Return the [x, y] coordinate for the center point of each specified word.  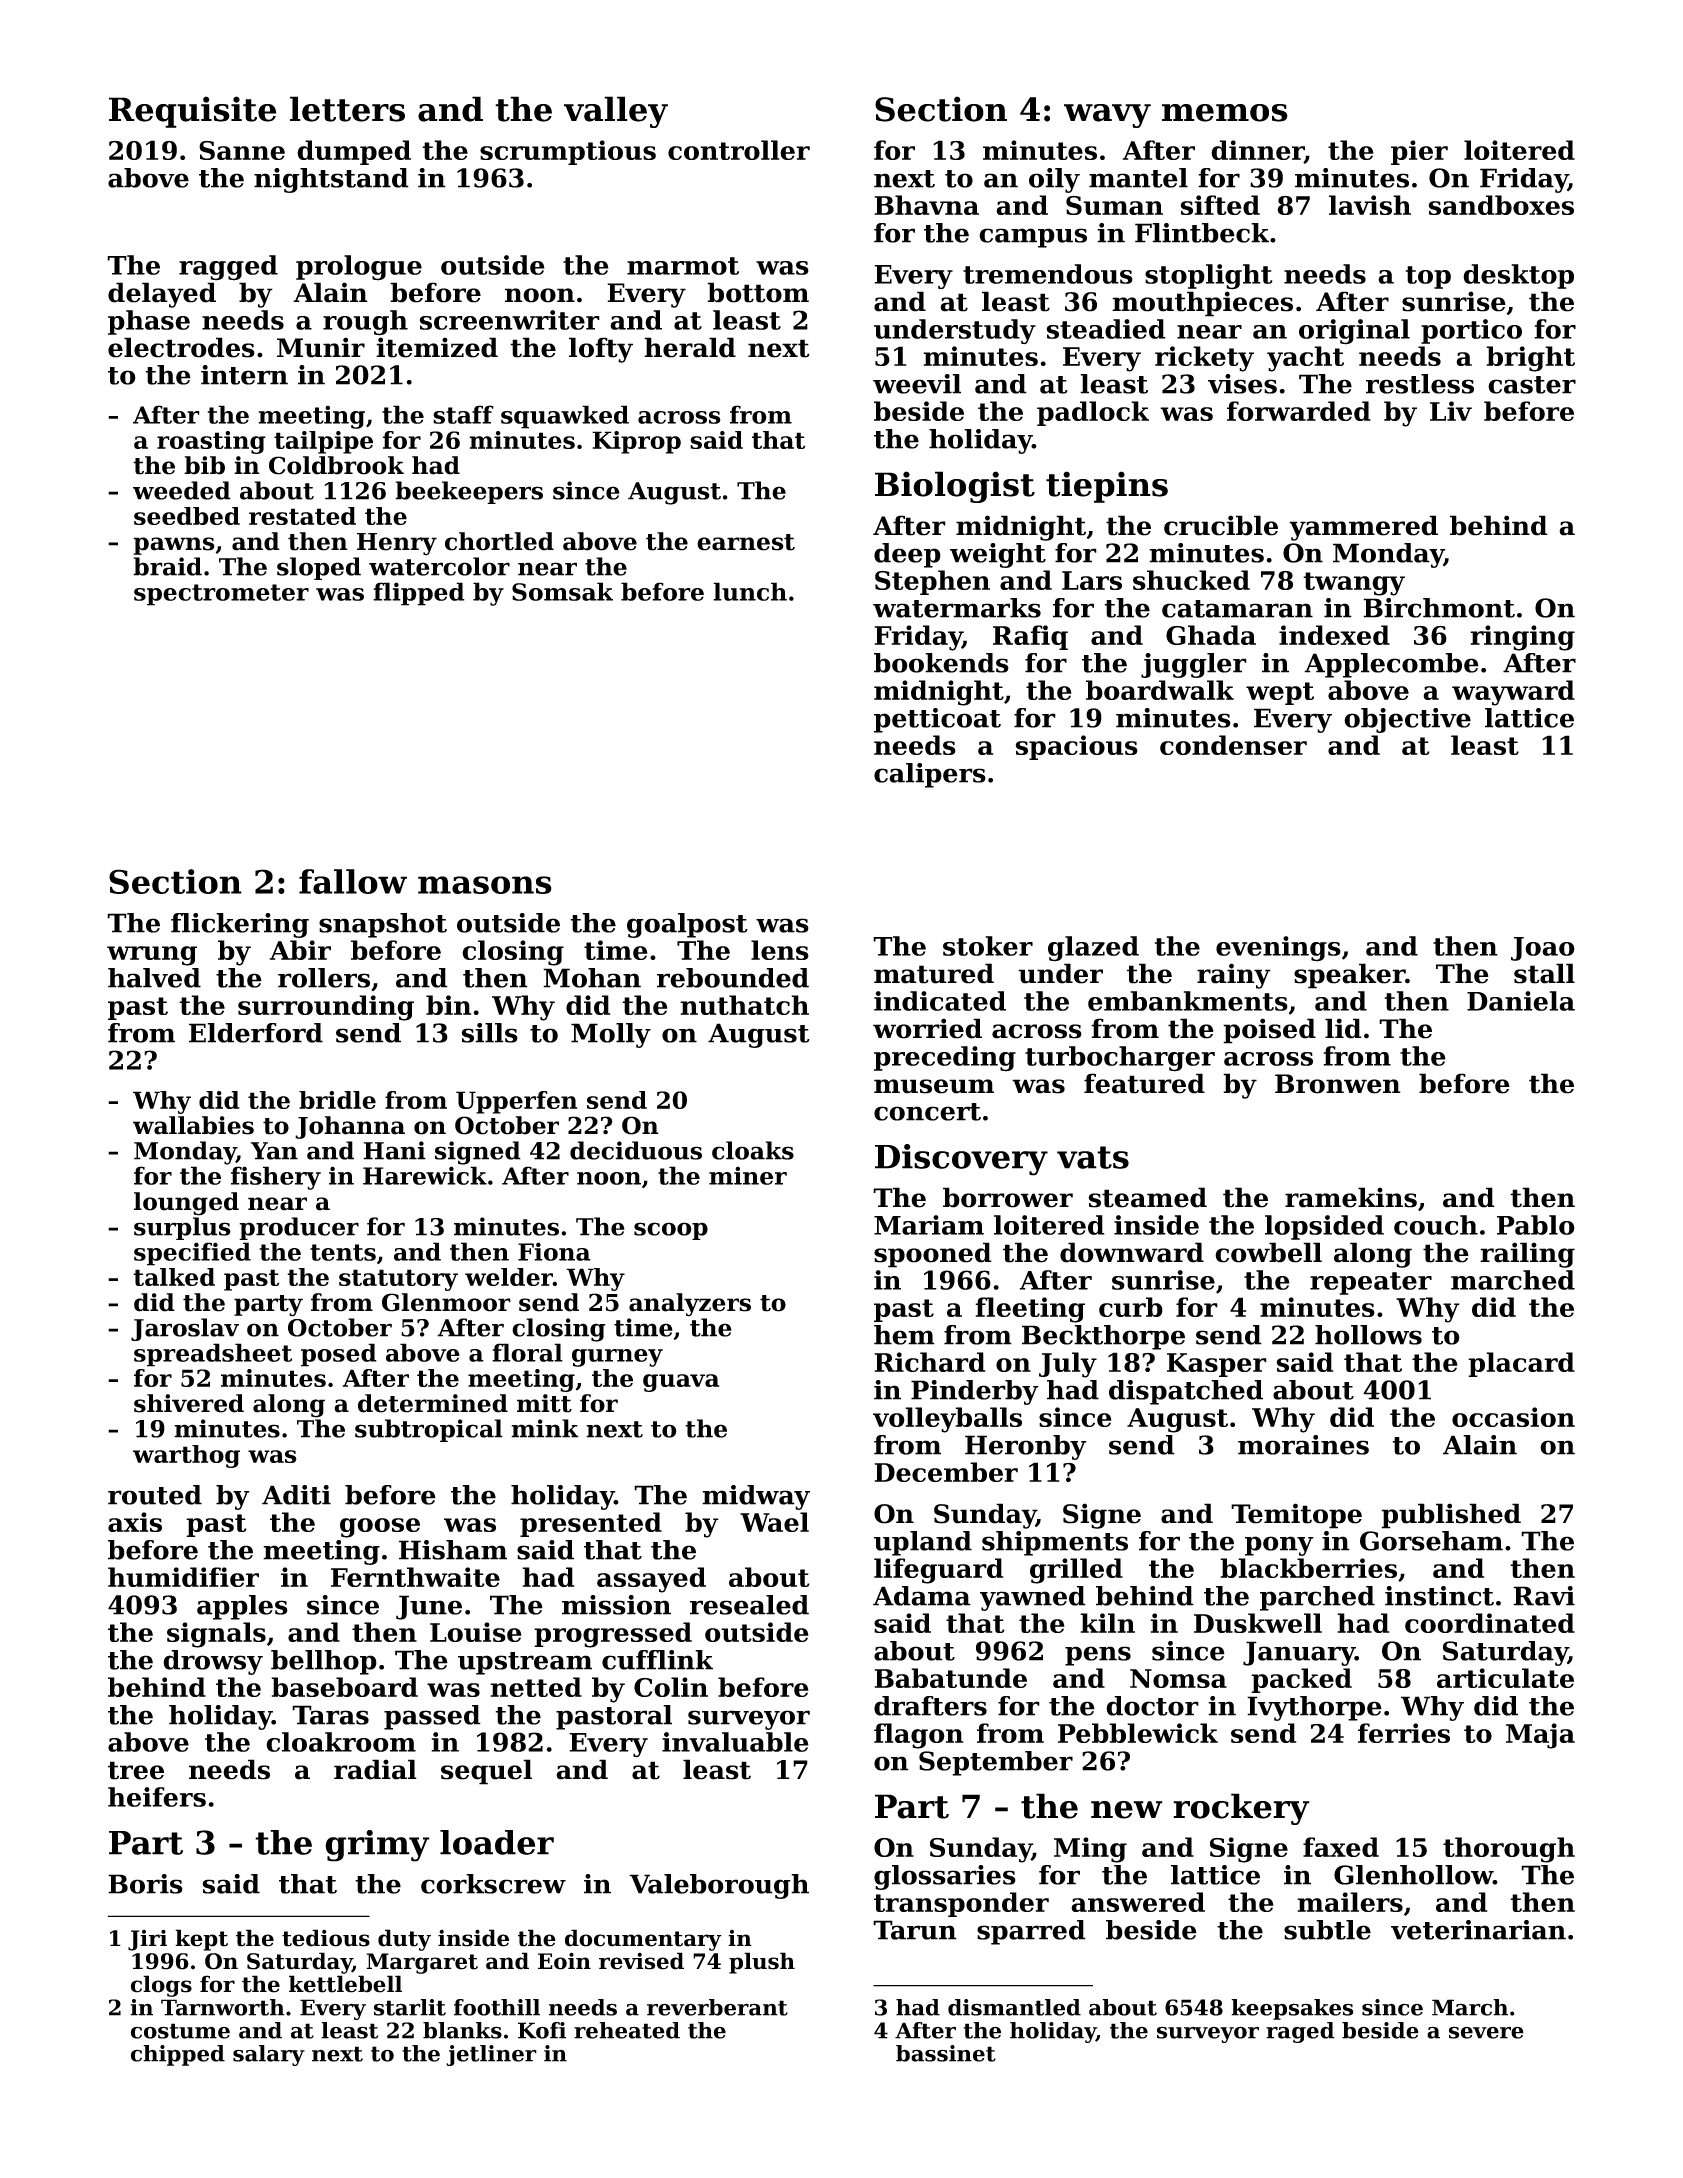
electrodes [181, 347]
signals [216, 1635]
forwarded [1299, 411]
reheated [627, 2030]
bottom [758, 292]
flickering [240, 925]
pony [1279, 1546]
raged [1300, 2032]
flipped [419, 594]
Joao [1543, 949]
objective [1407, 720]
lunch [750, 591]
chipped [178, 2055]
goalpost [687, 925]
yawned [1033, 1598]
